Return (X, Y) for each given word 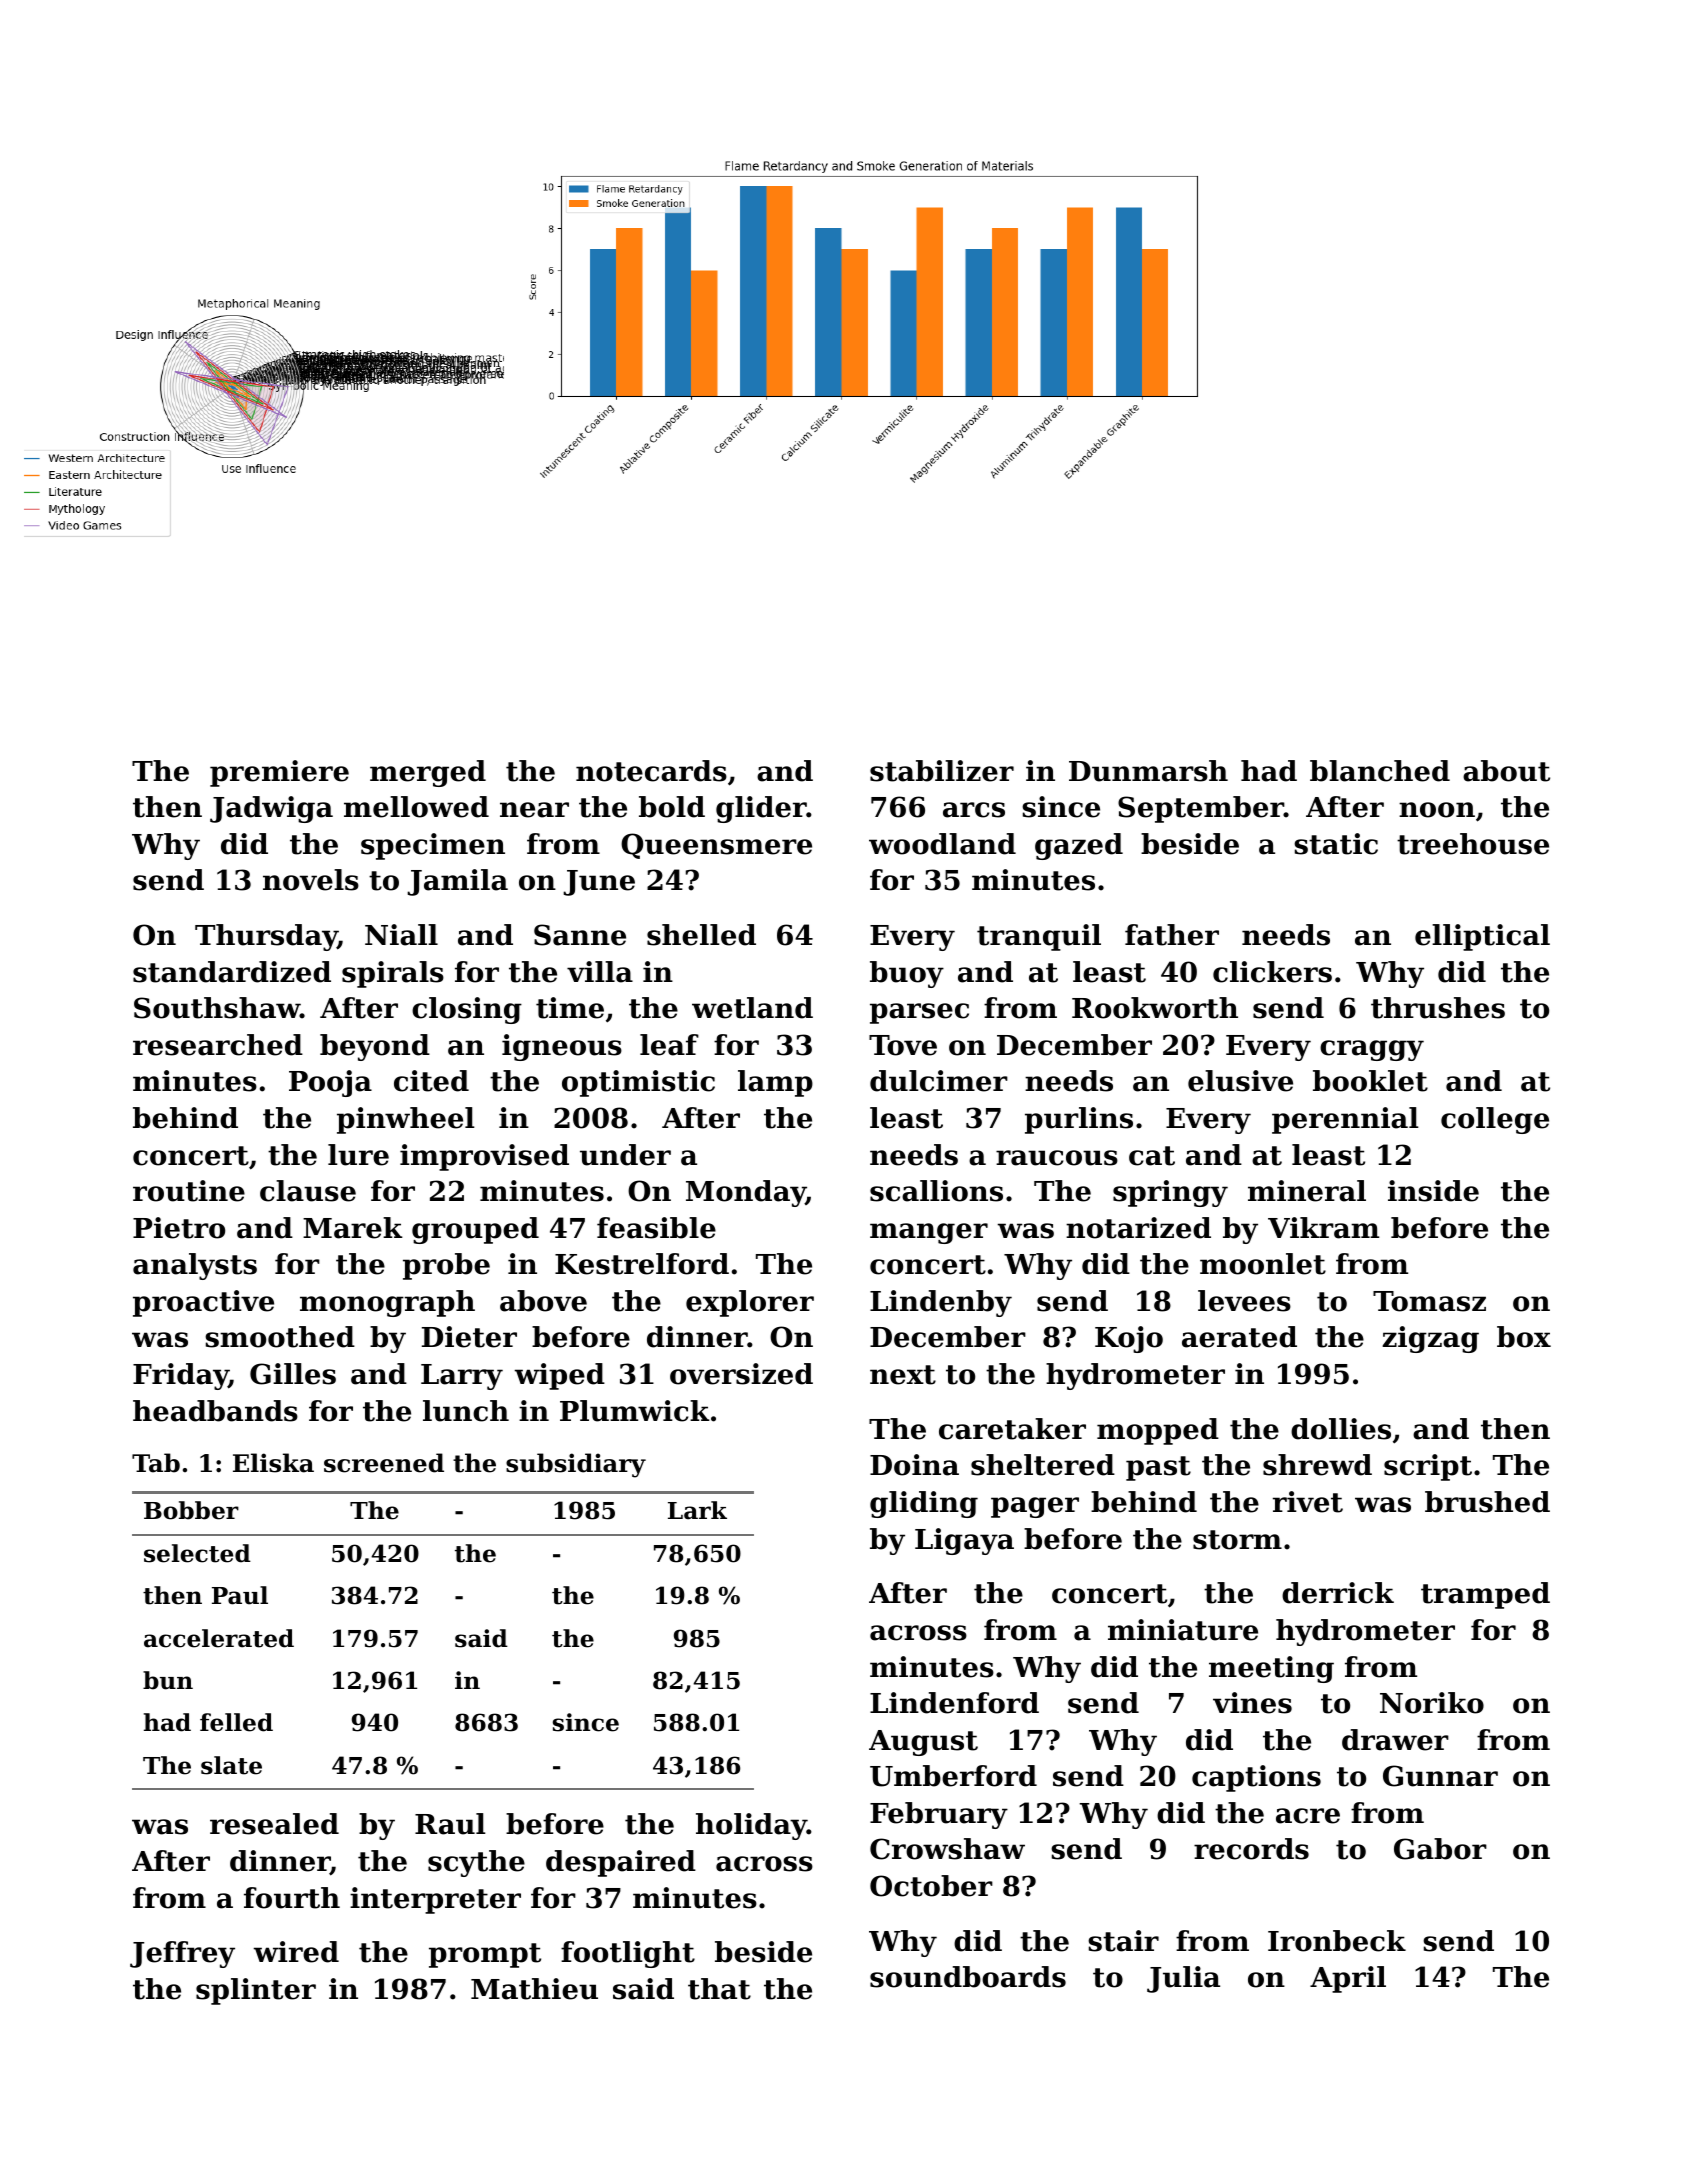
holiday (751, 1826)
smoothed (280, 1337)
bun (168, 1680)
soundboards (968, 1977)
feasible (656, 1228)
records (1251, 1849)
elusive (1240, 1081)
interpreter (435, 1900)
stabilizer (942, 771)
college (1495, 1120)
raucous (1057, 1158)
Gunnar (1440, 1776)
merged (428, 773)
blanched (1380, 771)
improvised (484, 1157)
